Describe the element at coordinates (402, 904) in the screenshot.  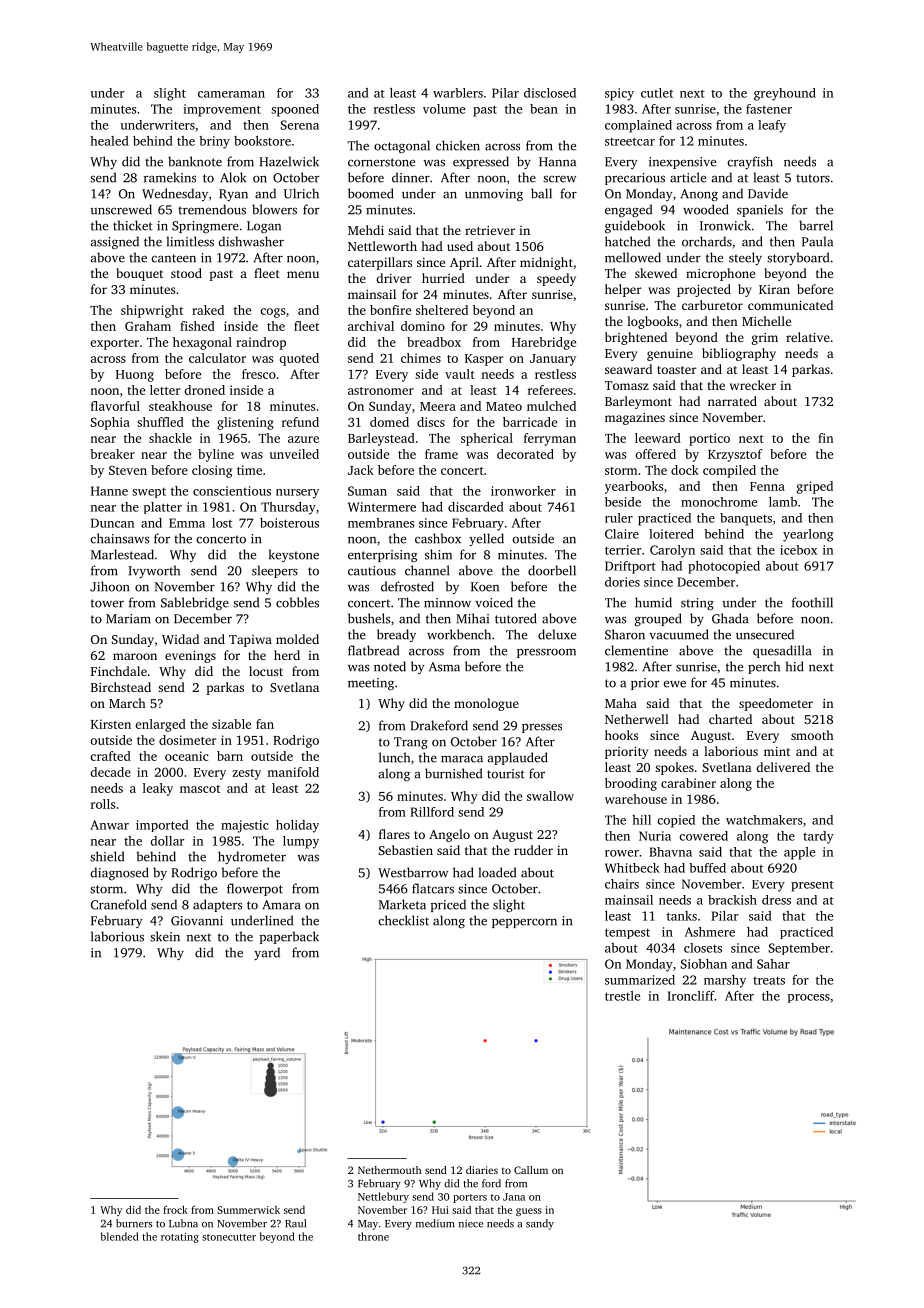
I see `Marketa` at that location.
